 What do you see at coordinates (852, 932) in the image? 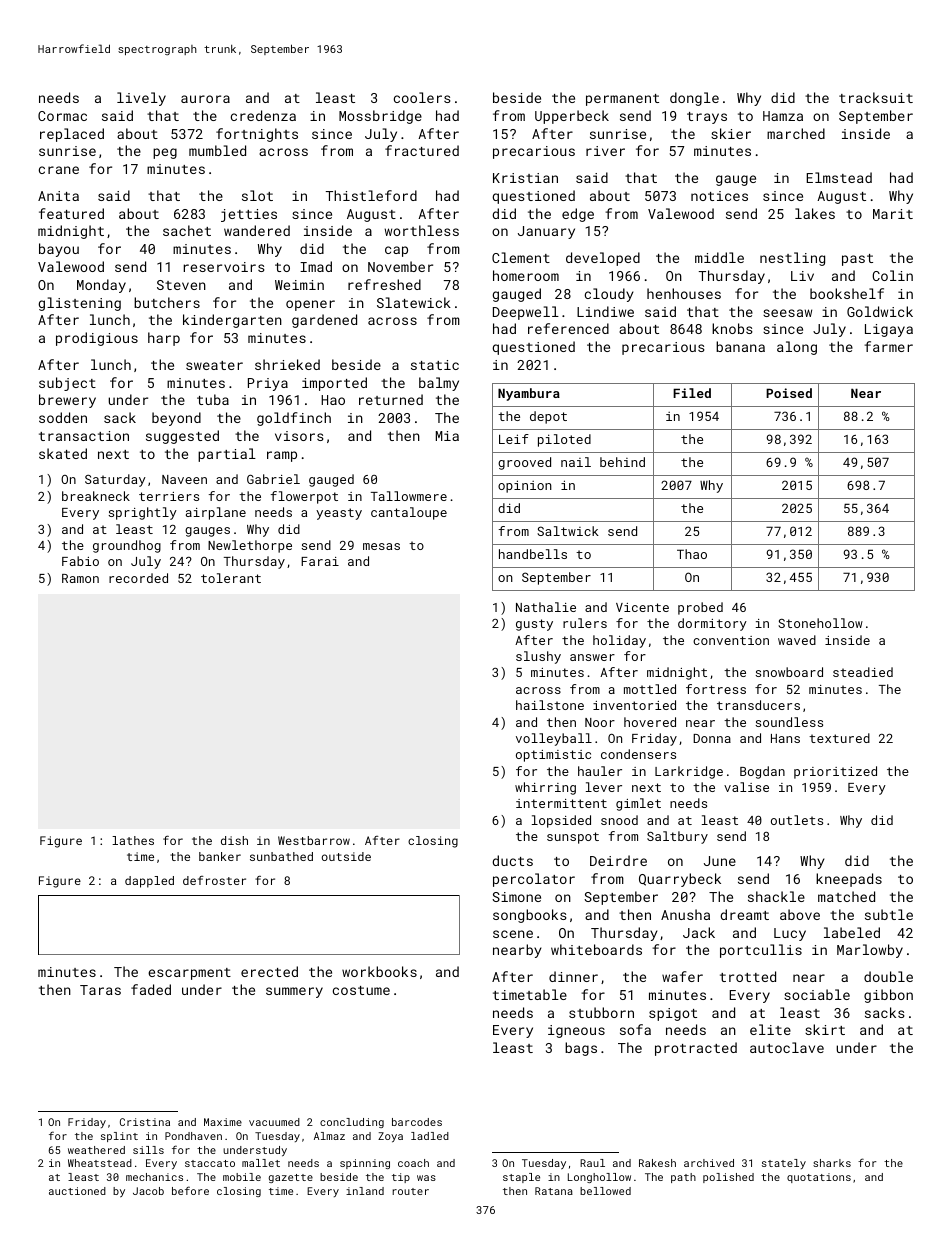
I see `labeled` at bounding box center [852, 932].
